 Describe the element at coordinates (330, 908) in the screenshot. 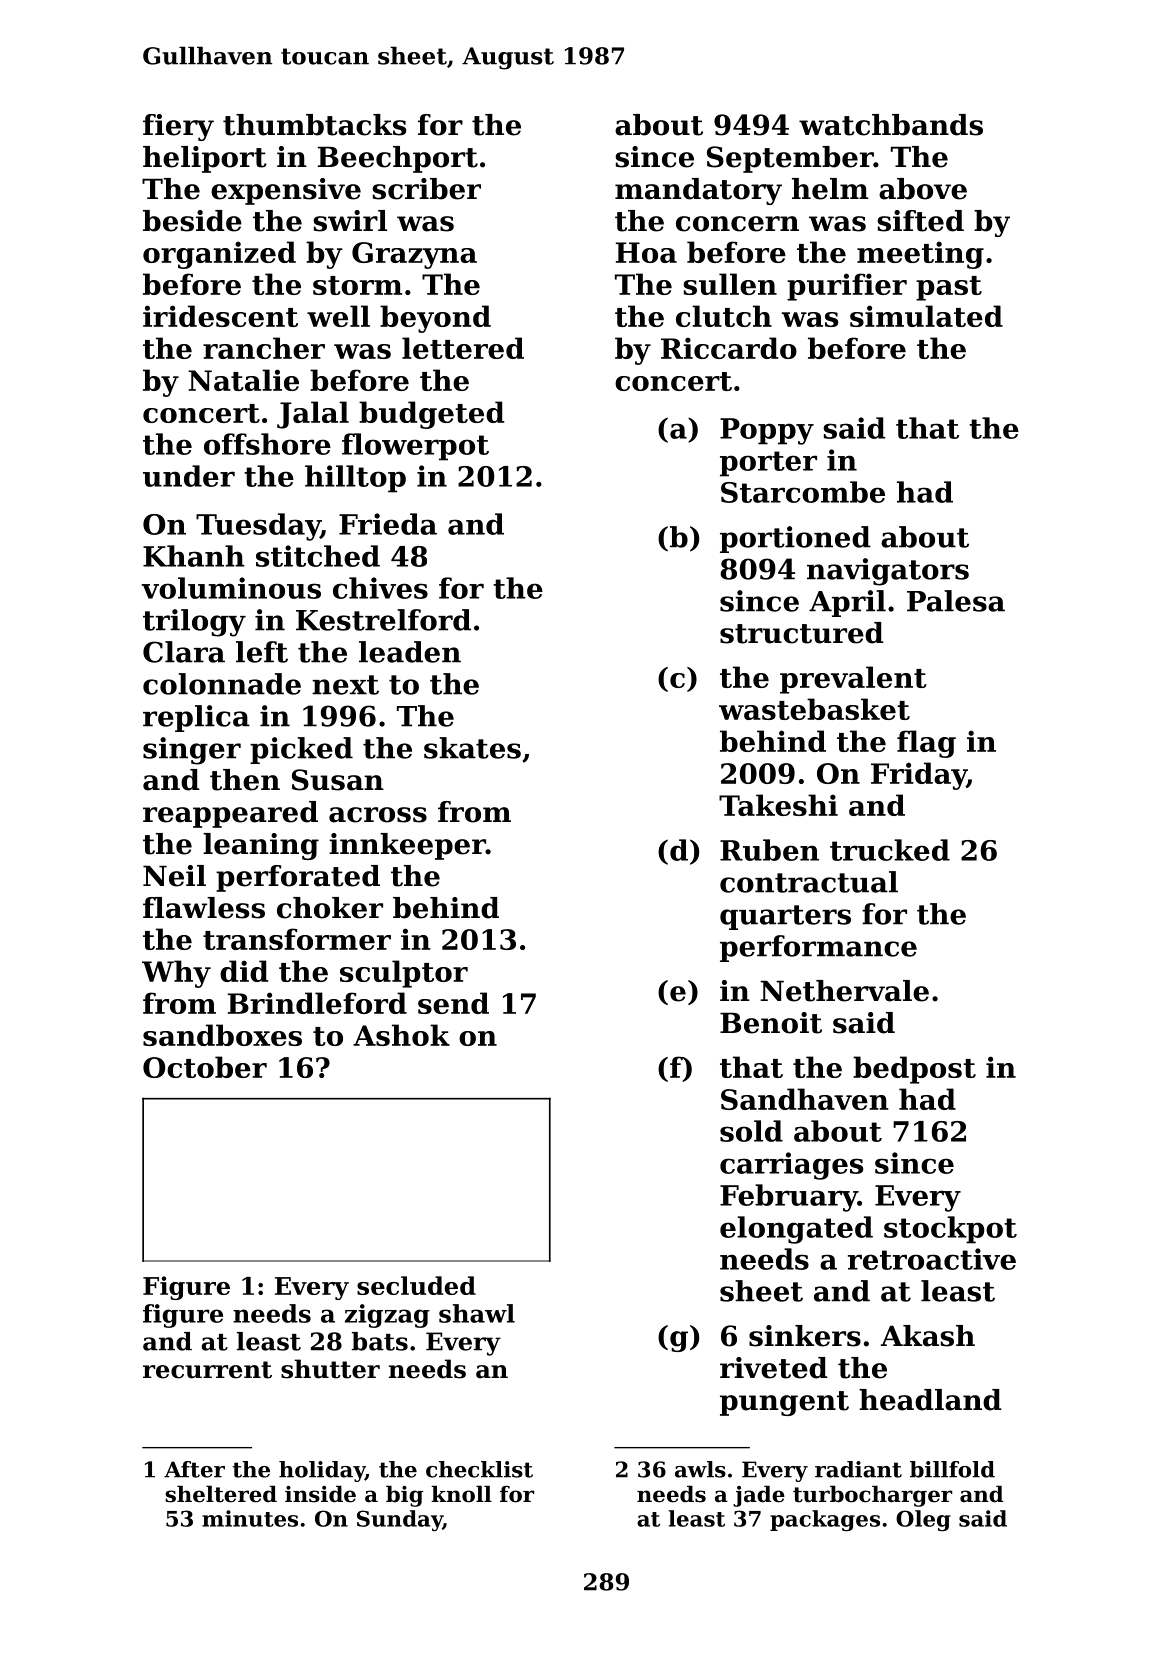

I see `choker` at that location.
